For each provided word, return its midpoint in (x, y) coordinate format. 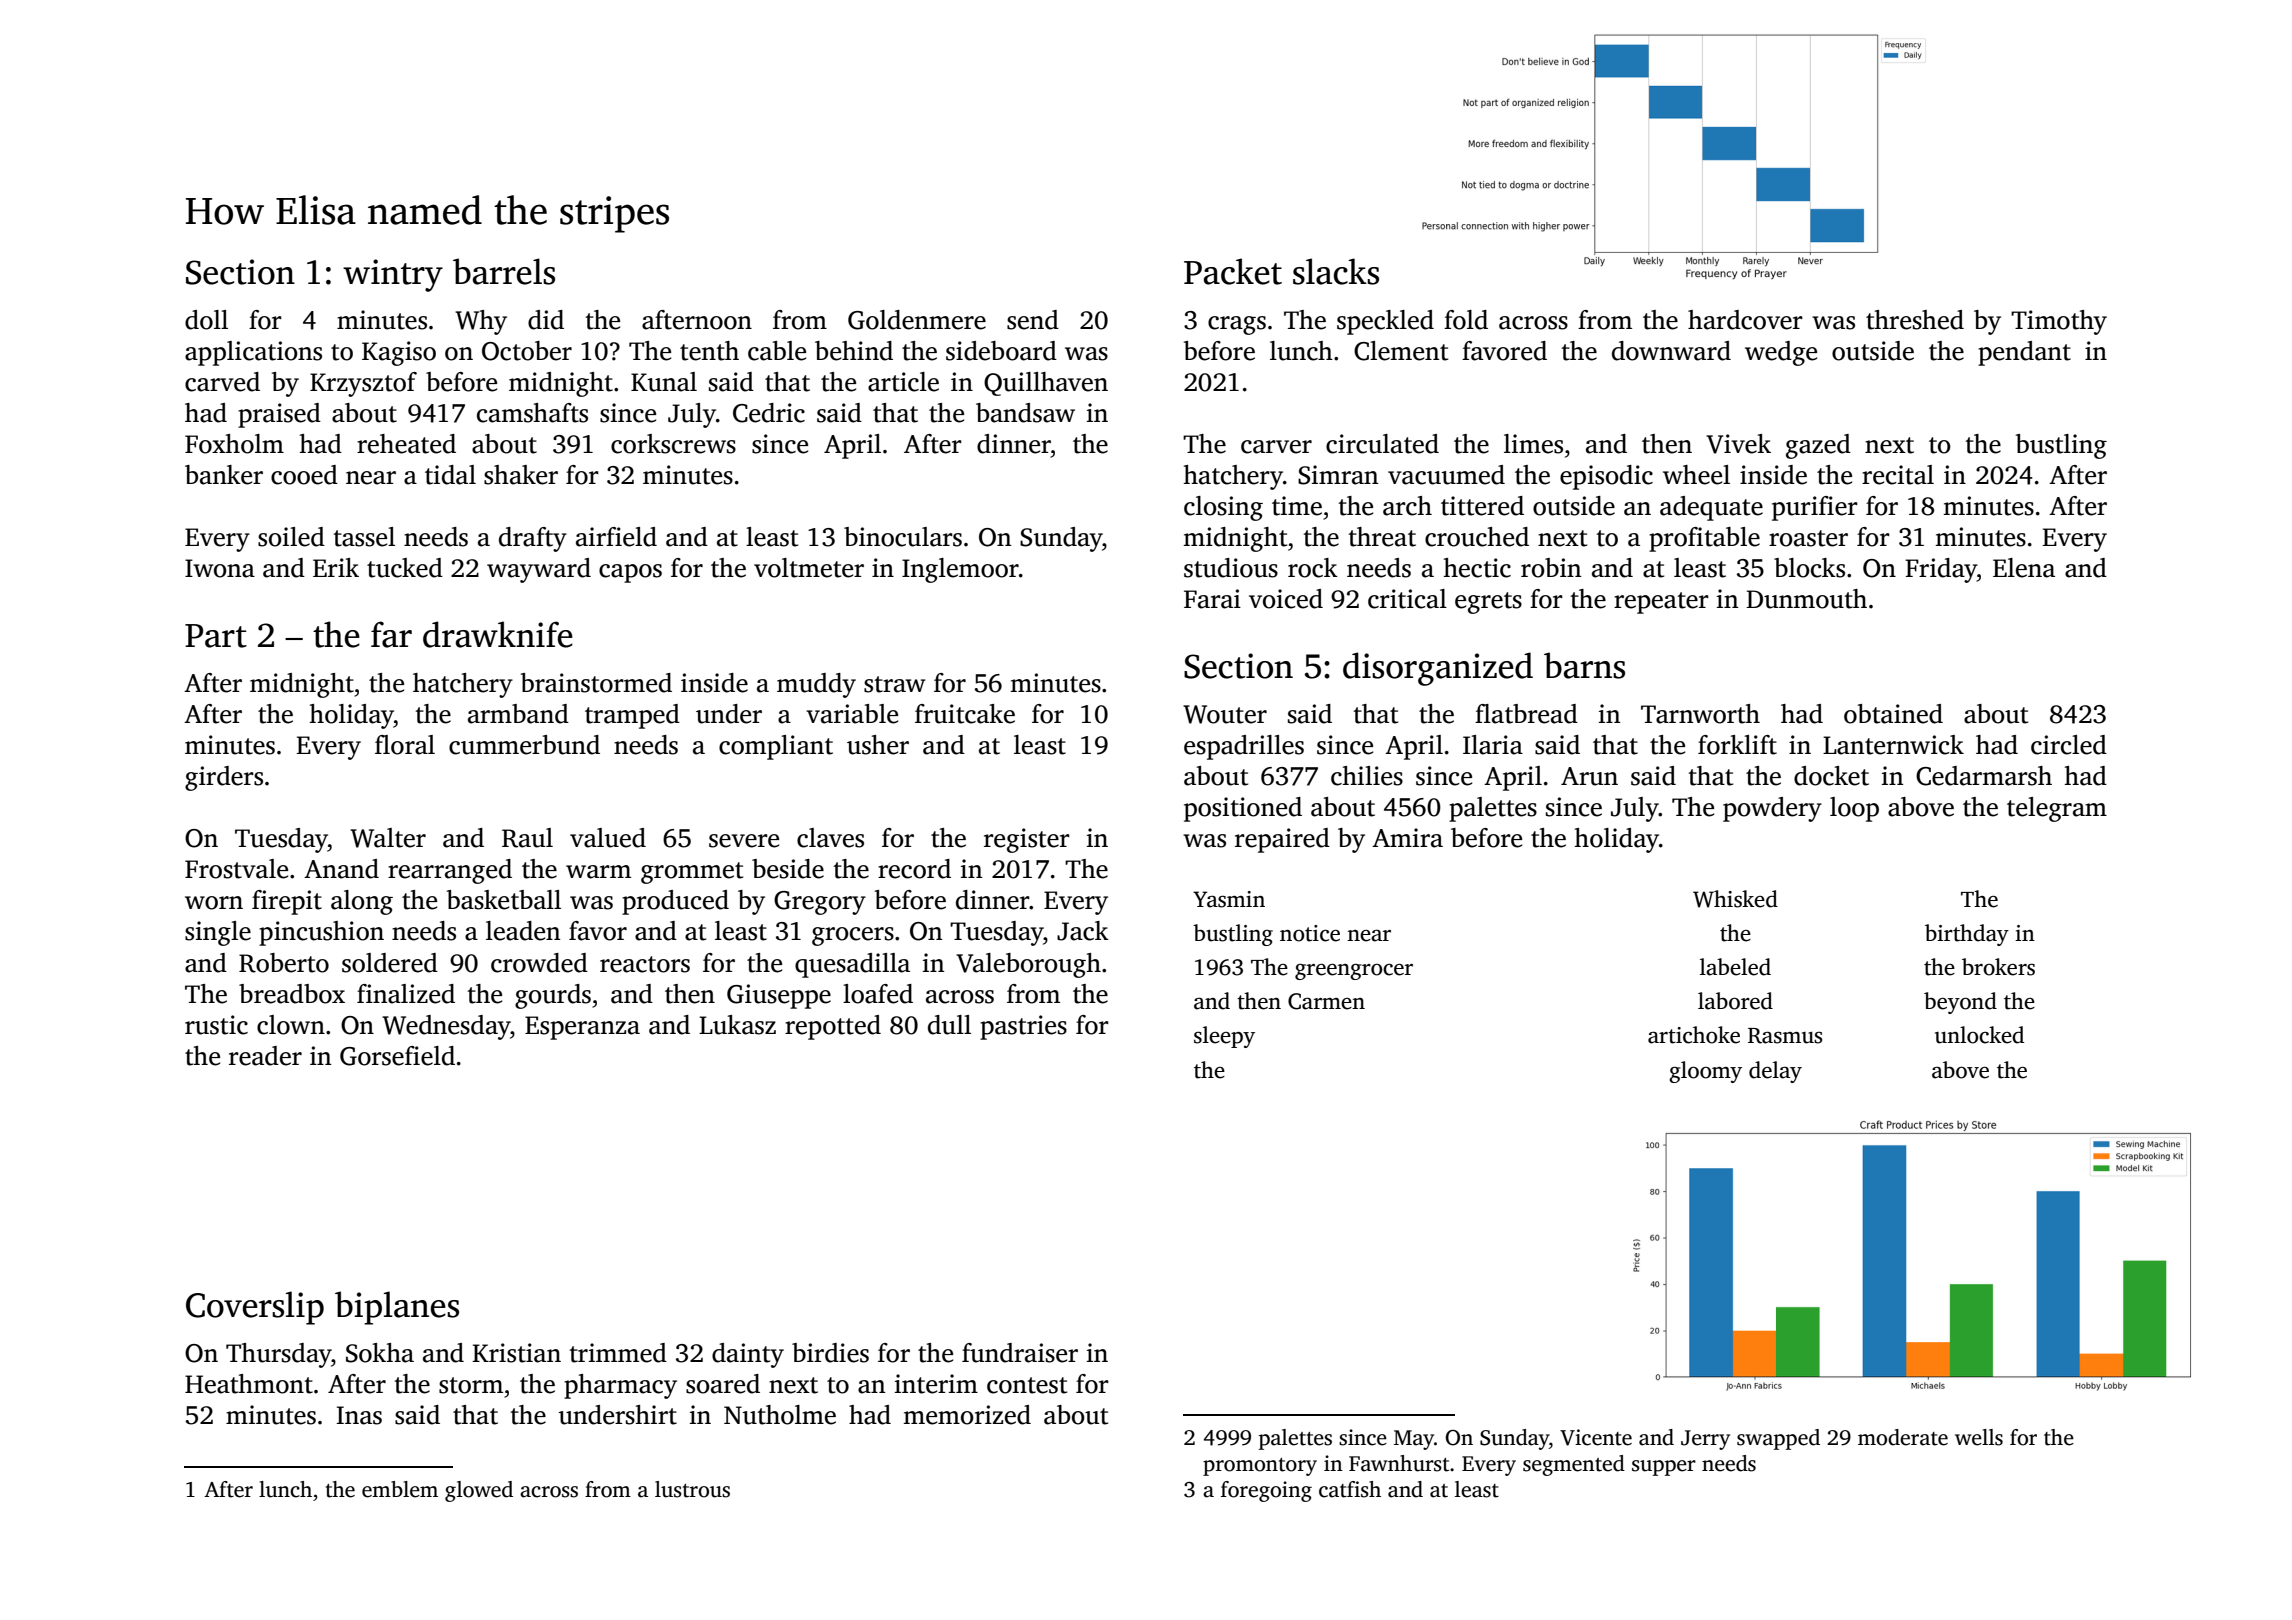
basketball (504, 900)
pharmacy (620, 1386)
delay (1775, 1072)
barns (1584, 665)
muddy (816, 685)
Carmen (1326, 1001)
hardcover (1745, 320)
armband (518, 714)
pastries (1023, 1027)
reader (265, 1056)
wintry (393, 275)
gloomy (1705, 1072)
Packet (1233, 271)
